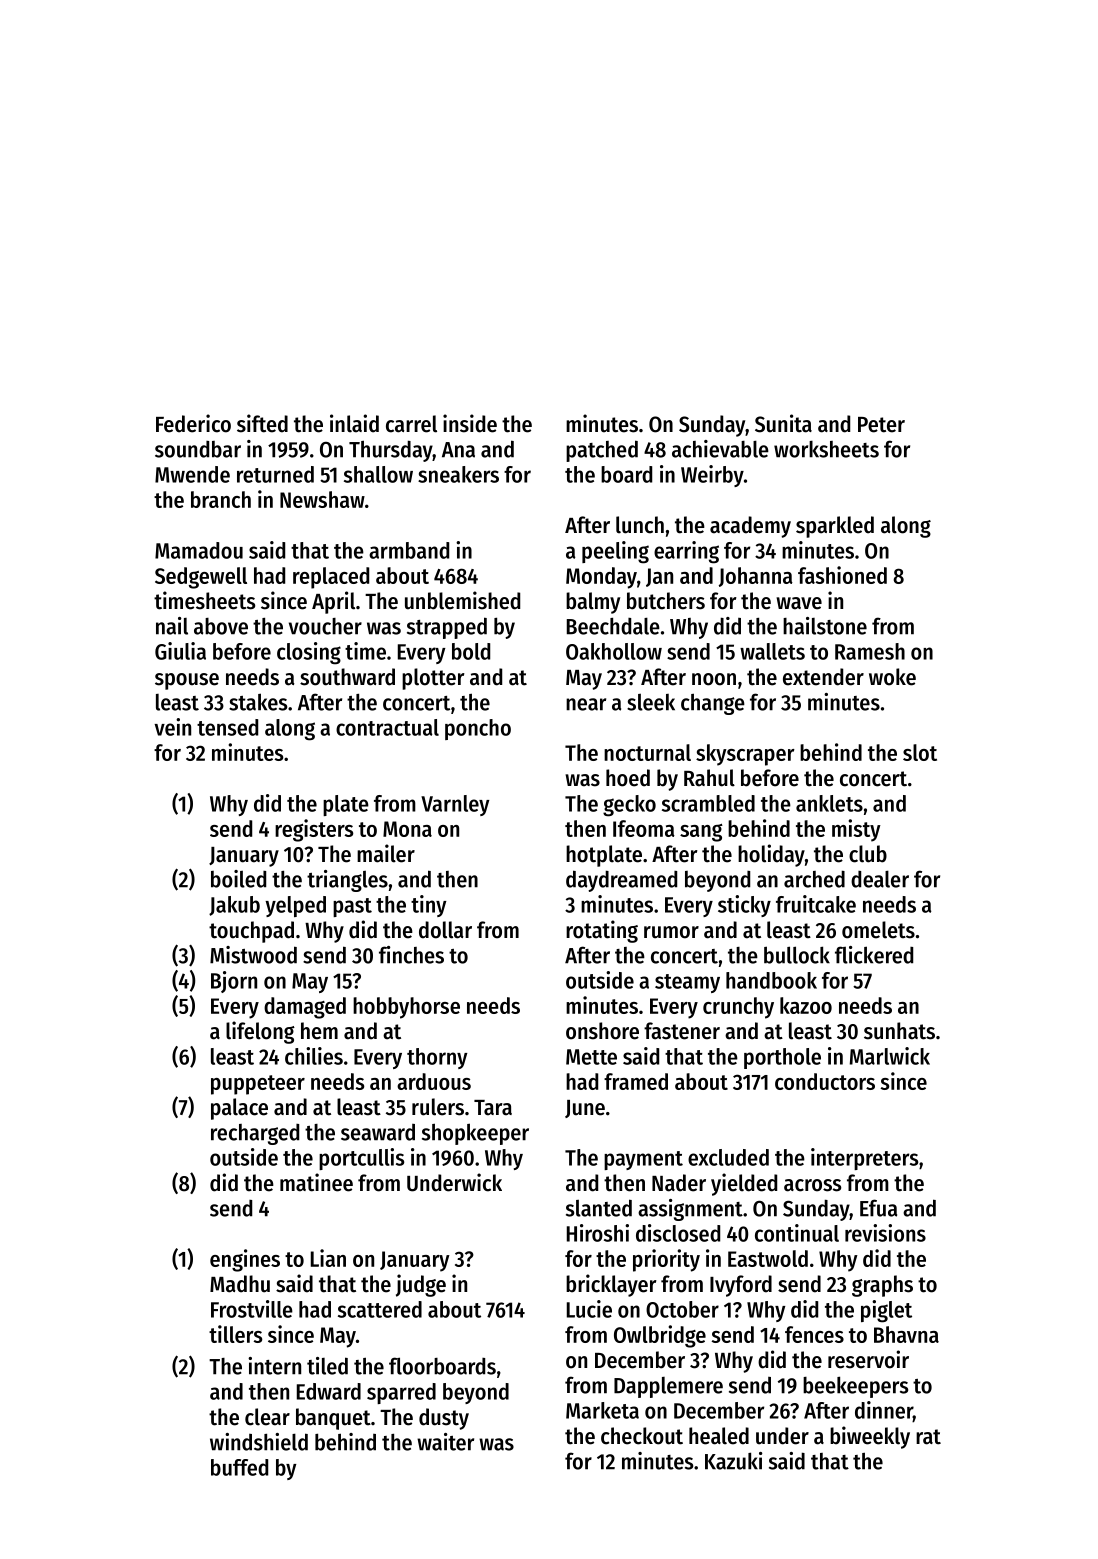 This screenshot has width=1098, height=1559. I want to click on palace, so click(239, 1109).
